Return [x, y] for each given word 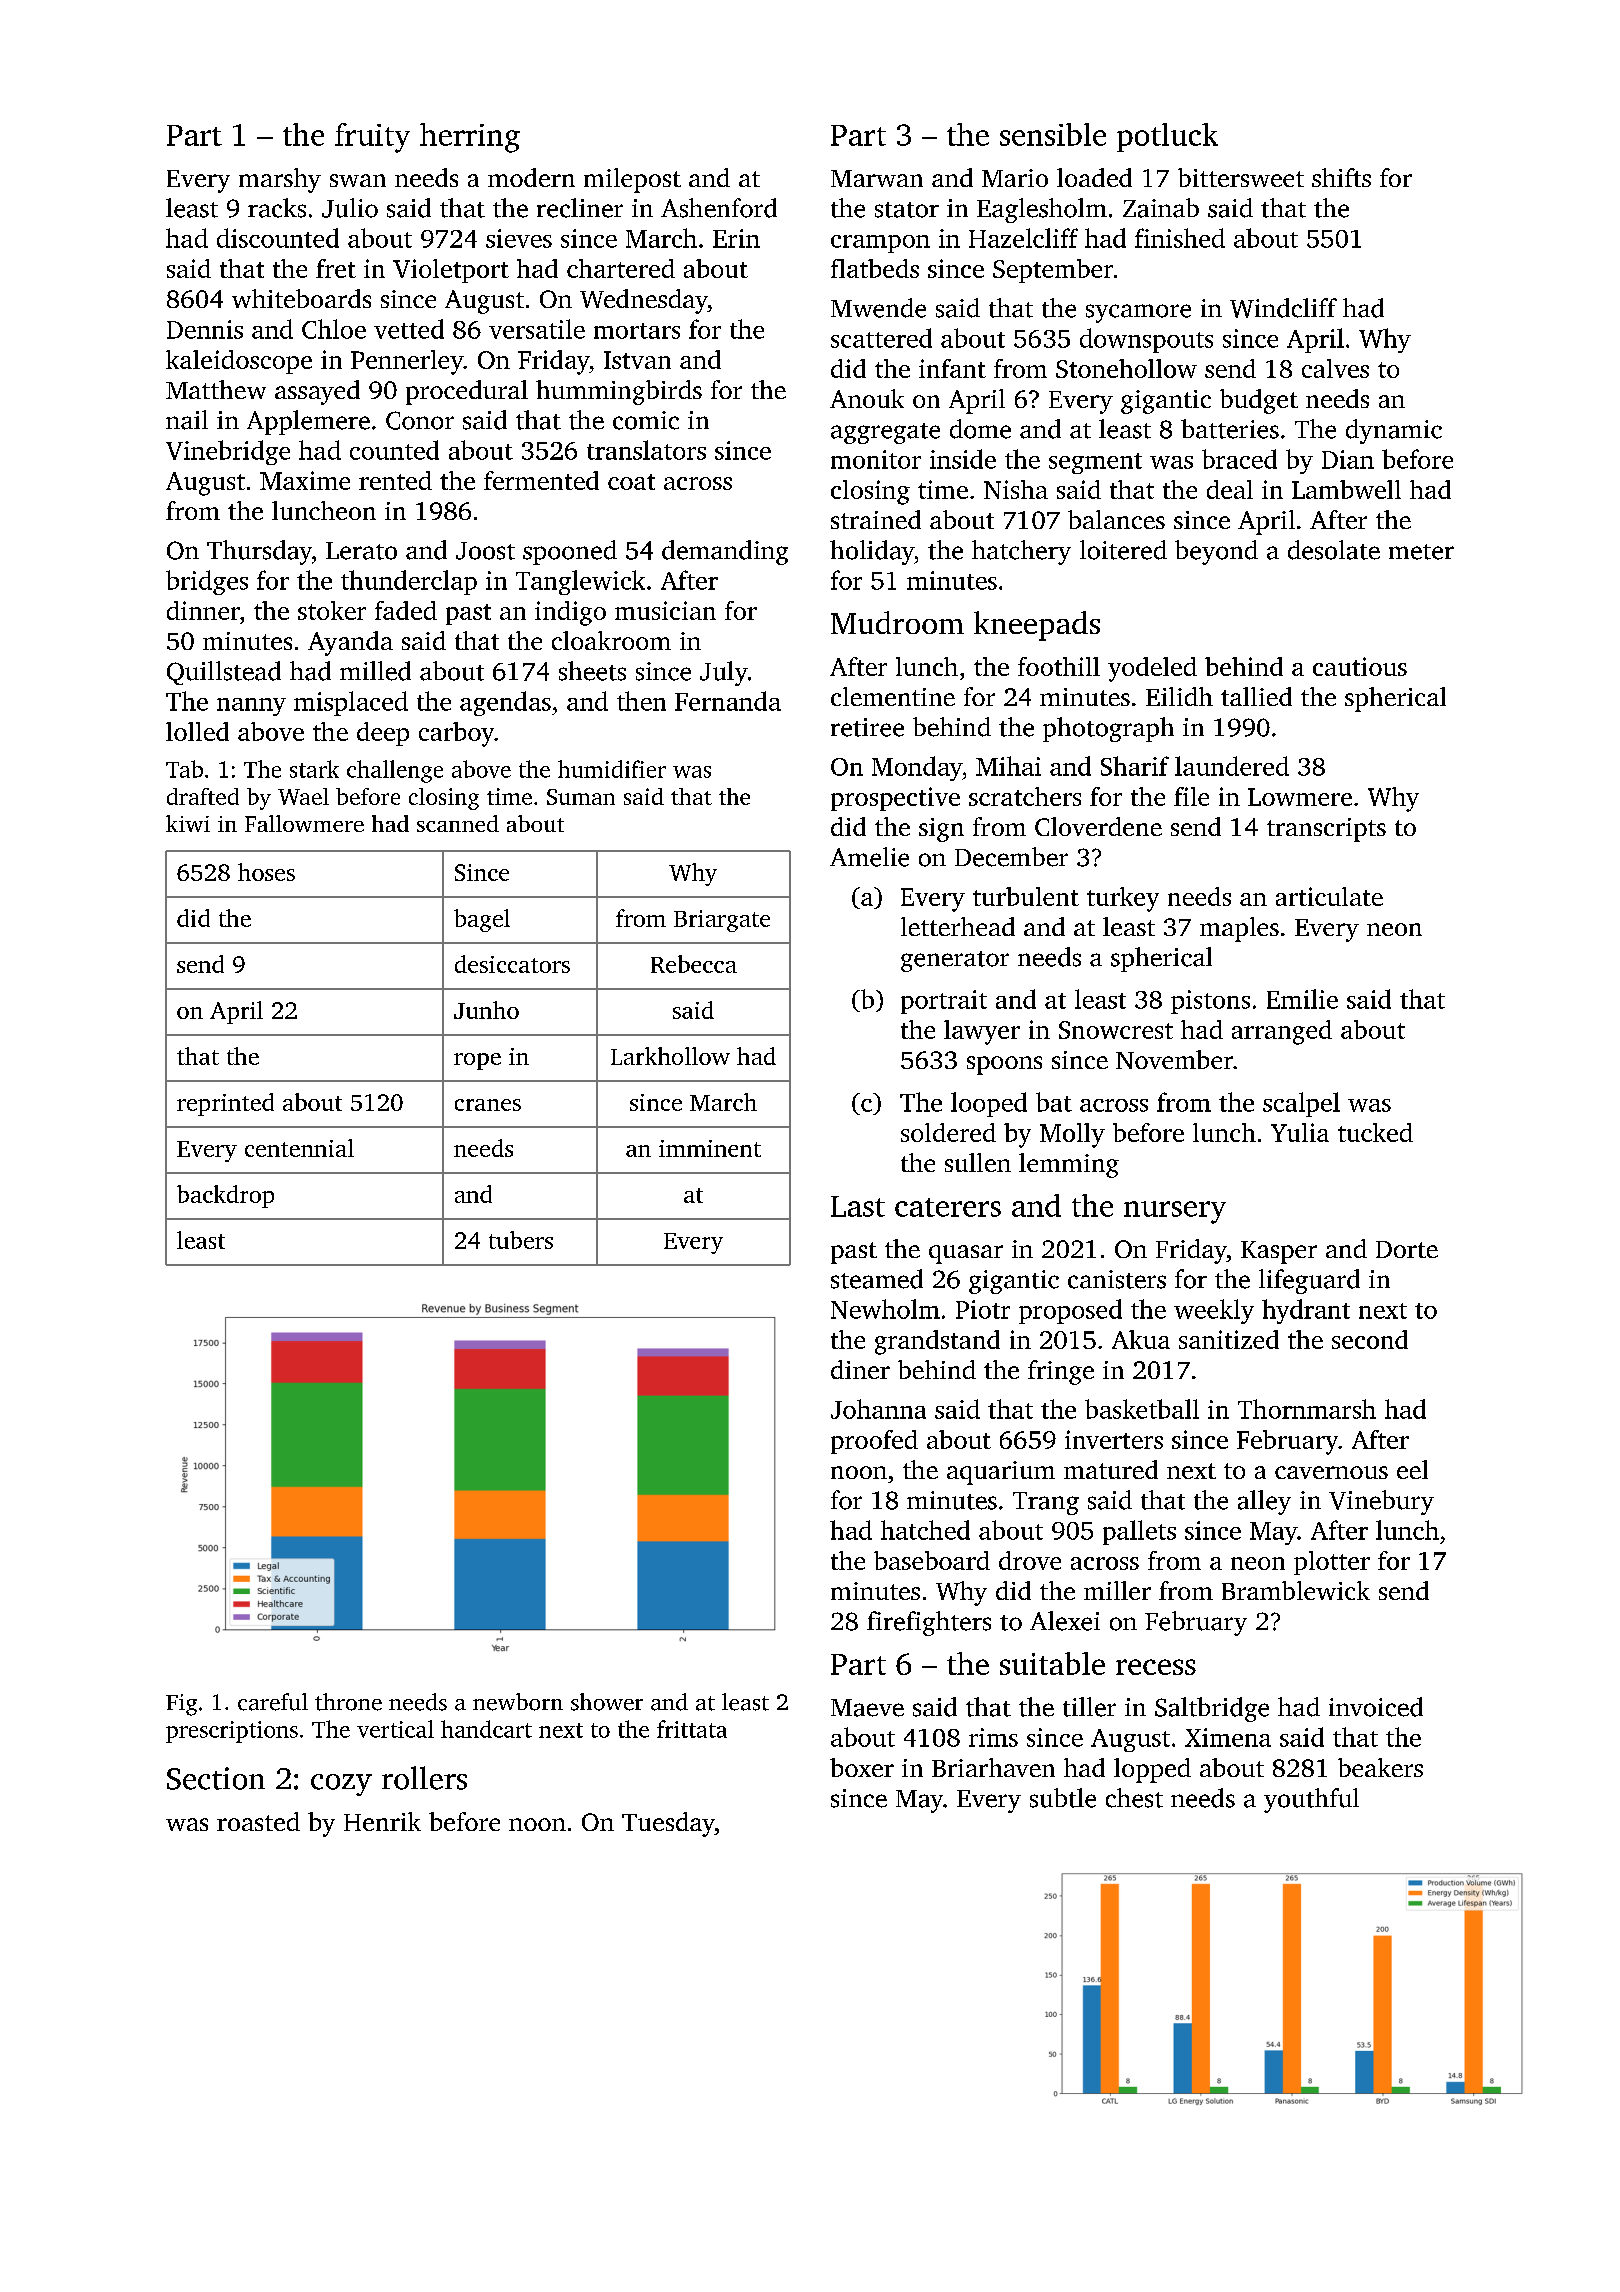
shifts [1341, 177]
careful [273, 1702]
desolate [1334, 550]
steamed [877, 1279]
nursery [1175, 1212]
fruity [372, 138]
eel [1412, 1469]
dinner [203, 610]
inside [963, 459]
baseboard [932, 1560]
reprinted [225, 1104]
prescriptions [232, 1732]
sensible [1053, 134]
